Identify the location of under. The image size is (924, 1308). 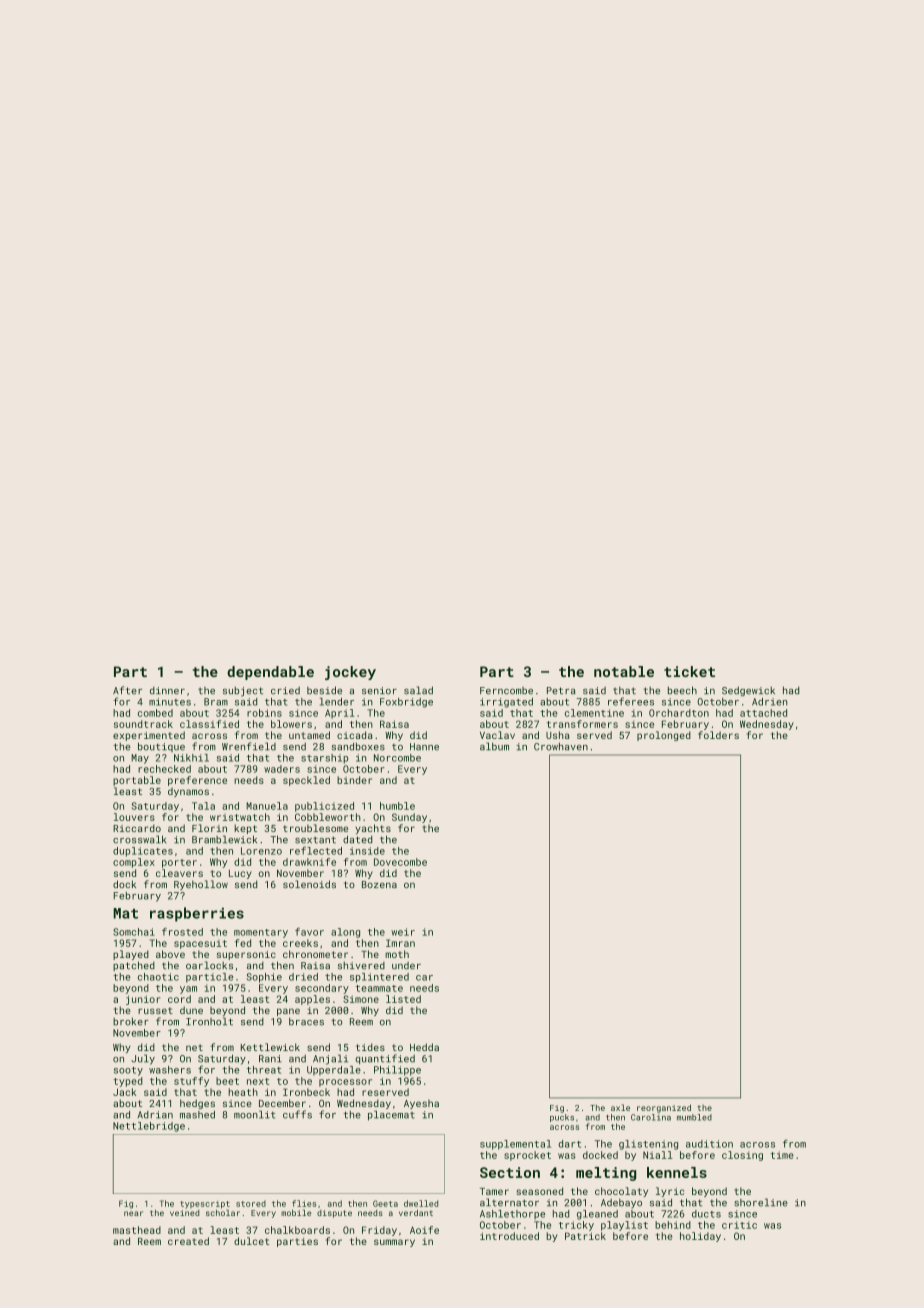
(406, 966).
